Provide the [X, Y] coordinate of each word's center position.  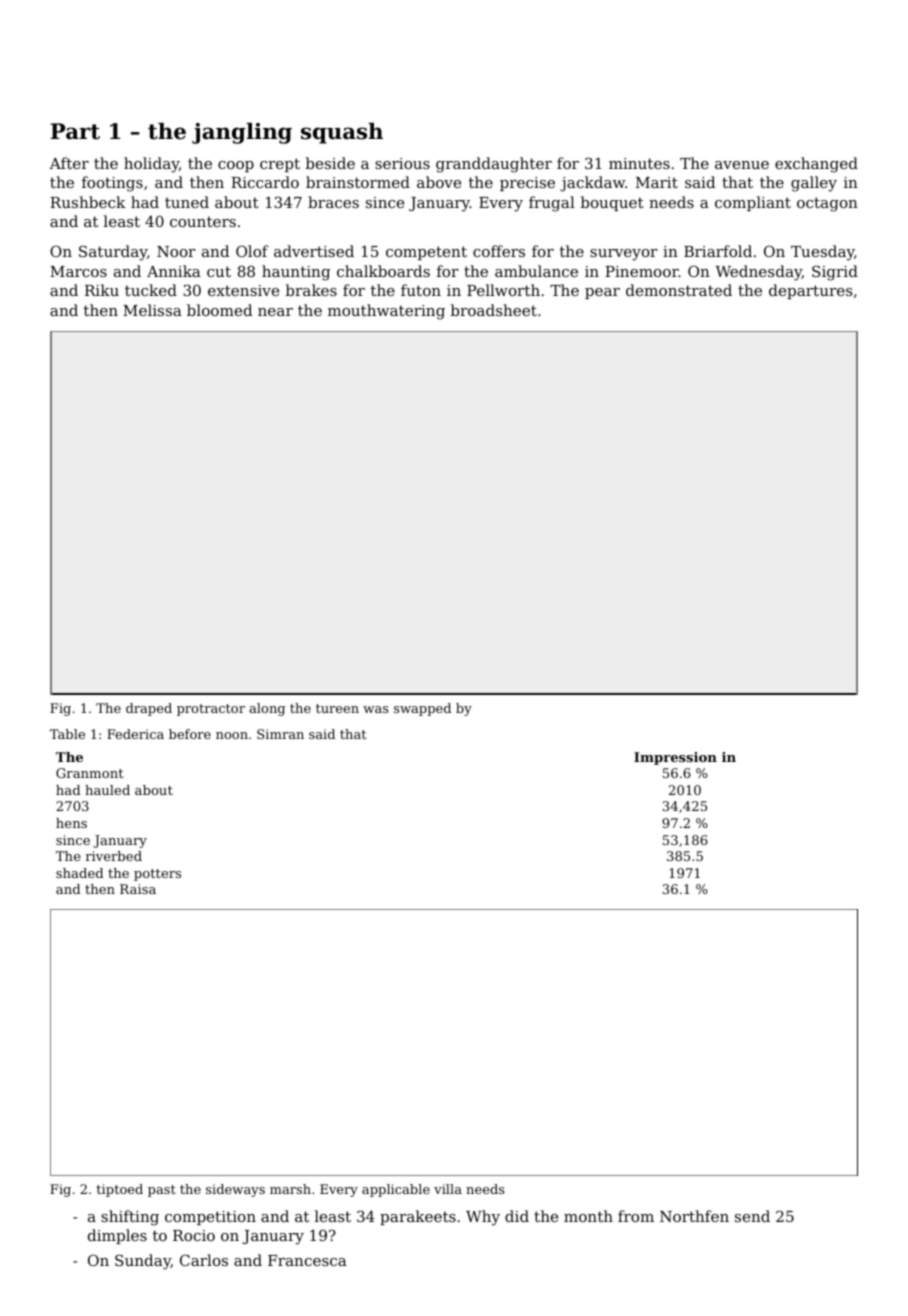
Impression [675, 758]
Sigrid [835, 273]
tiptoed [119, 1190]
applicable [396, 1190]
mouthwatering [386, 312]
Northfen [694, 1216]
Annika [174, 271]
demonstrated [679, 290]
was [375, 709]
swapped [422, 709]
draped [149, 709]
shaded [79, 873]
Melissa [152, 310]
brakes [311, 290]
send [752, 1216]
